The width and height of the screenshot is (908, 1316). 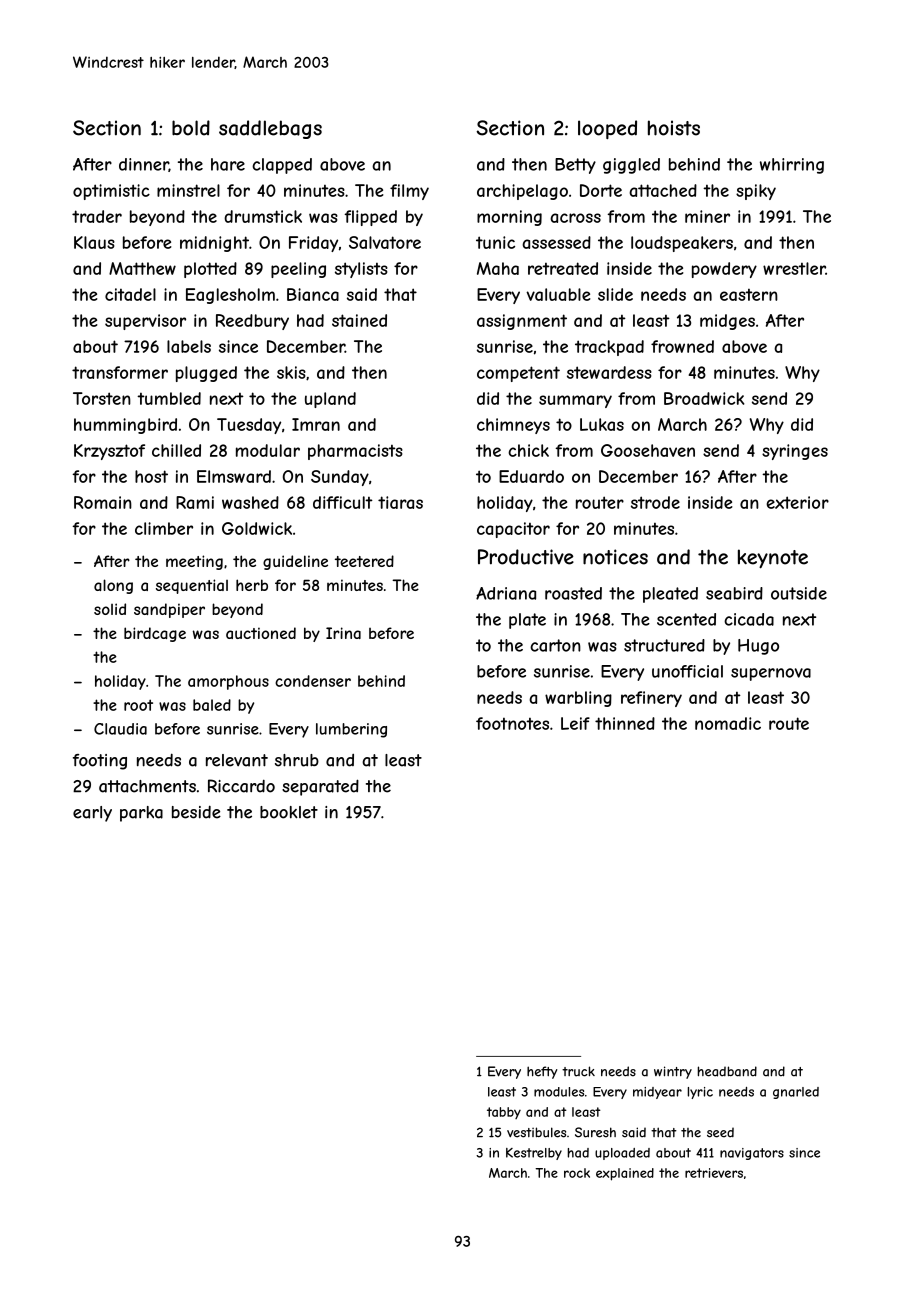 I want to click on loudspeakers, so click(x=682, y=244).
